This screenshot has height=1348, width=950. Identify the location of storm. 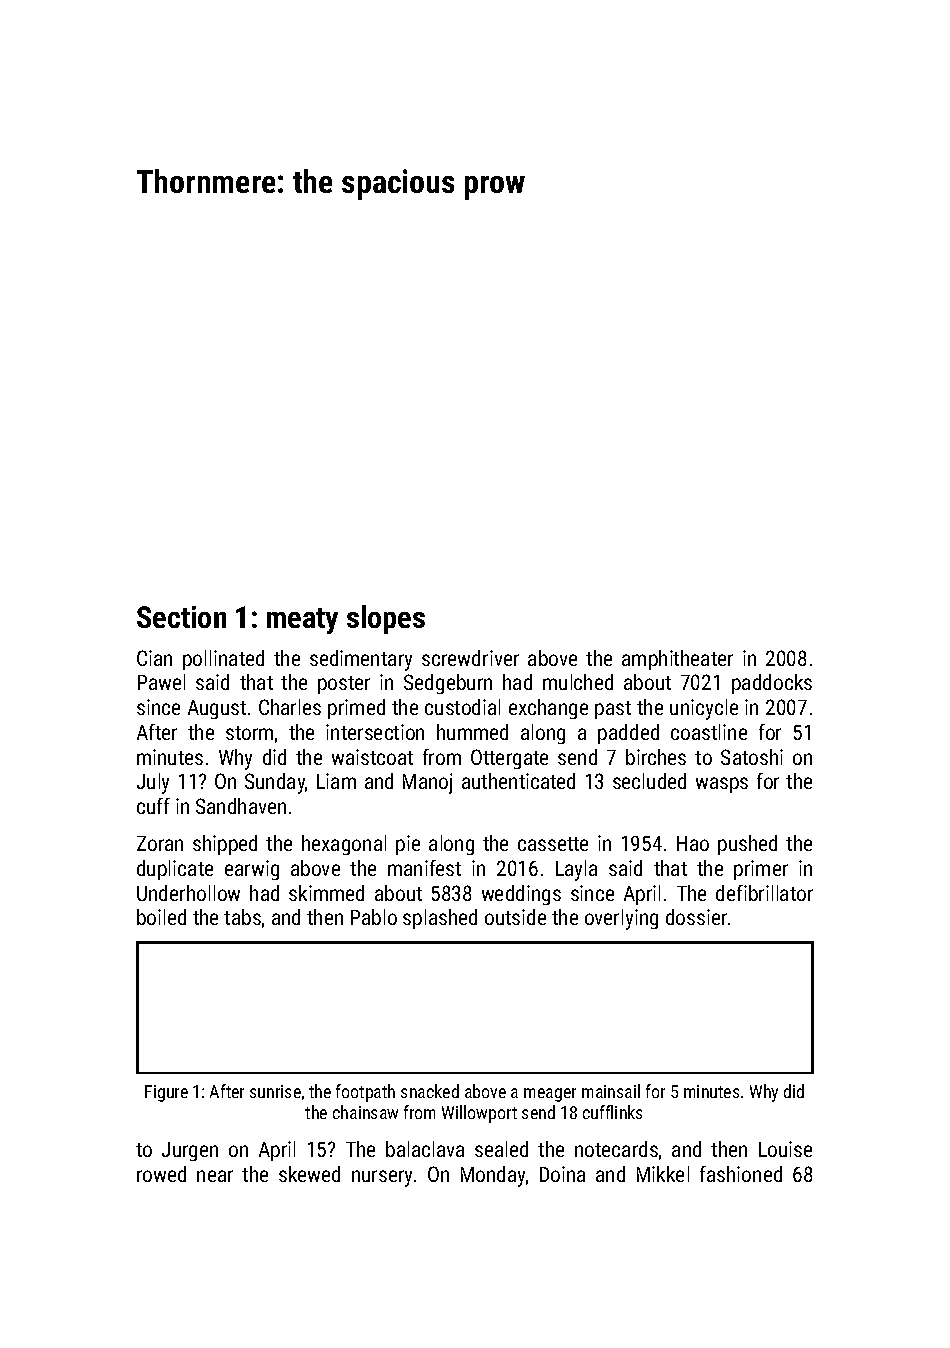
(249, 733).
